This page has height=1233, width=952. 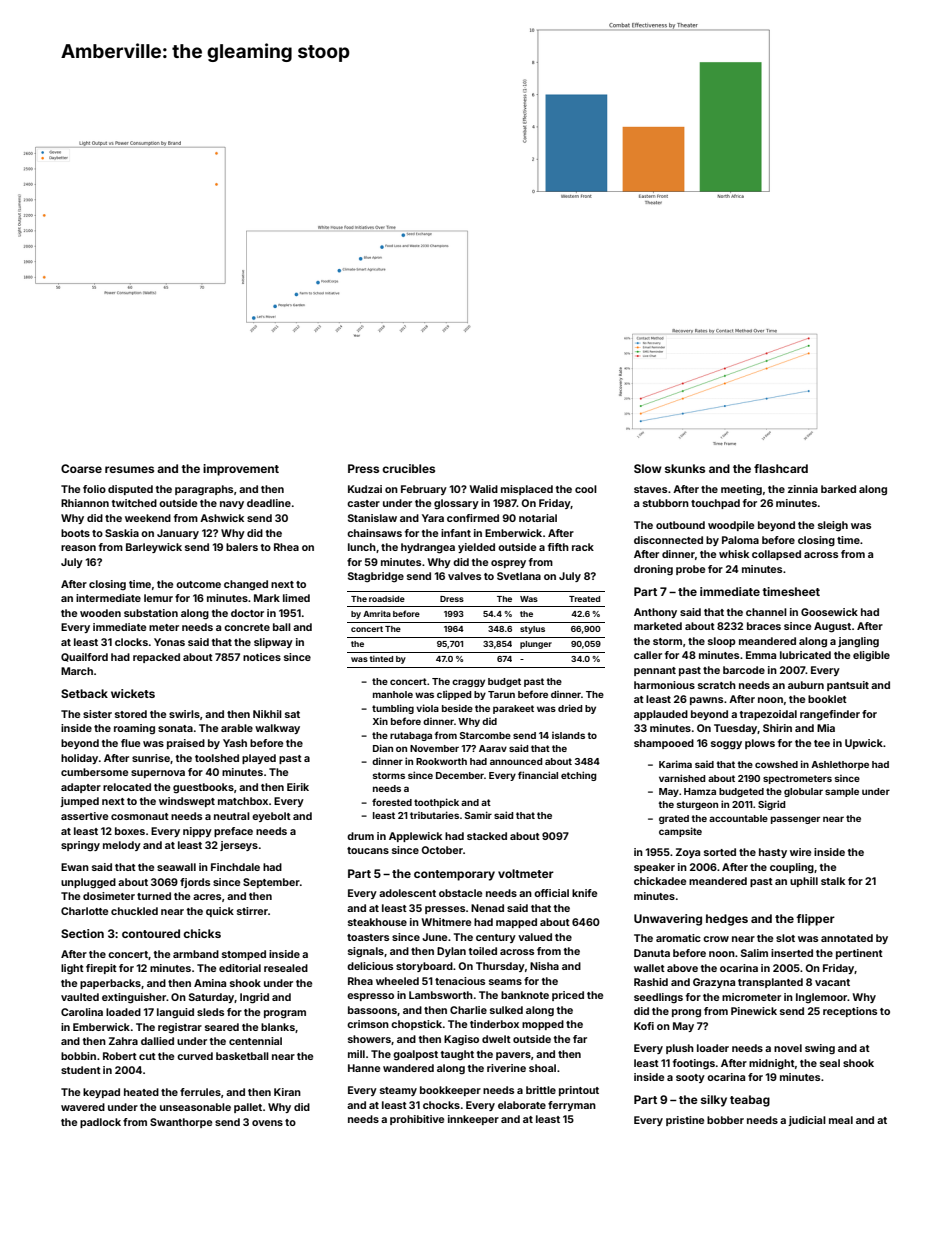 I want to click on caller, so click(x=648, y=655).
